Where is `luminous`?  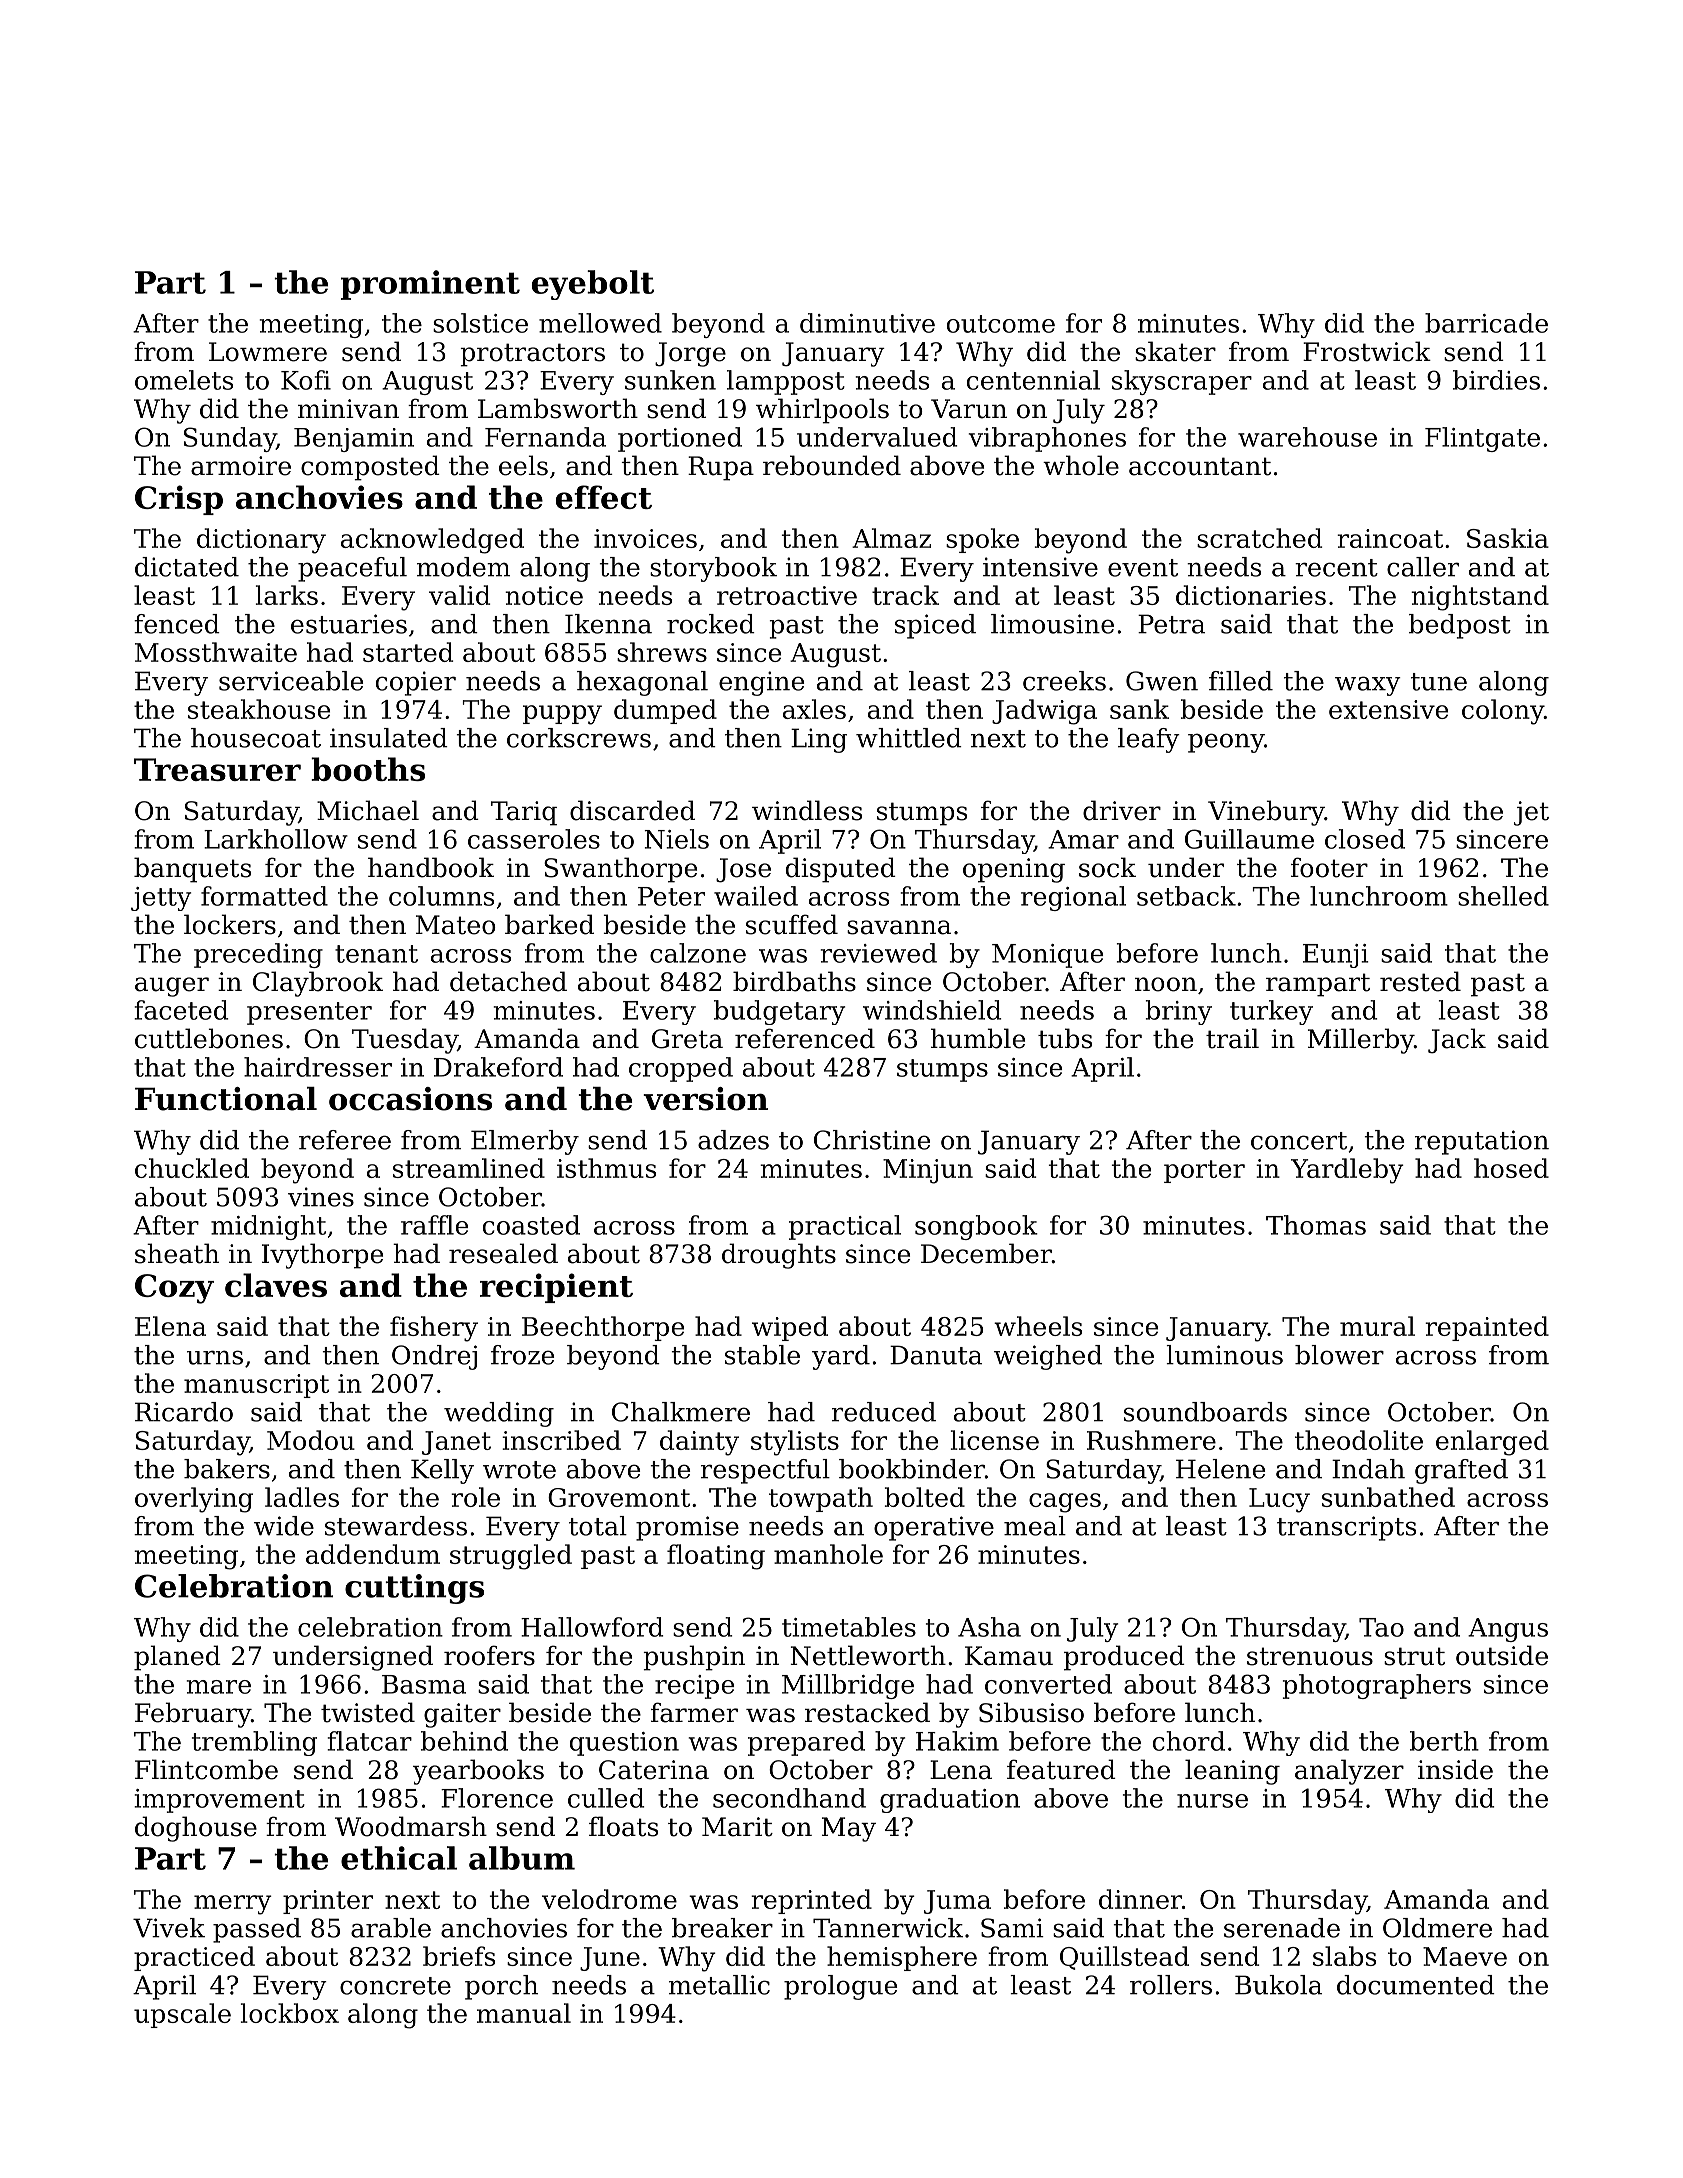
luminous is located at coordinates (1224, 1355).
